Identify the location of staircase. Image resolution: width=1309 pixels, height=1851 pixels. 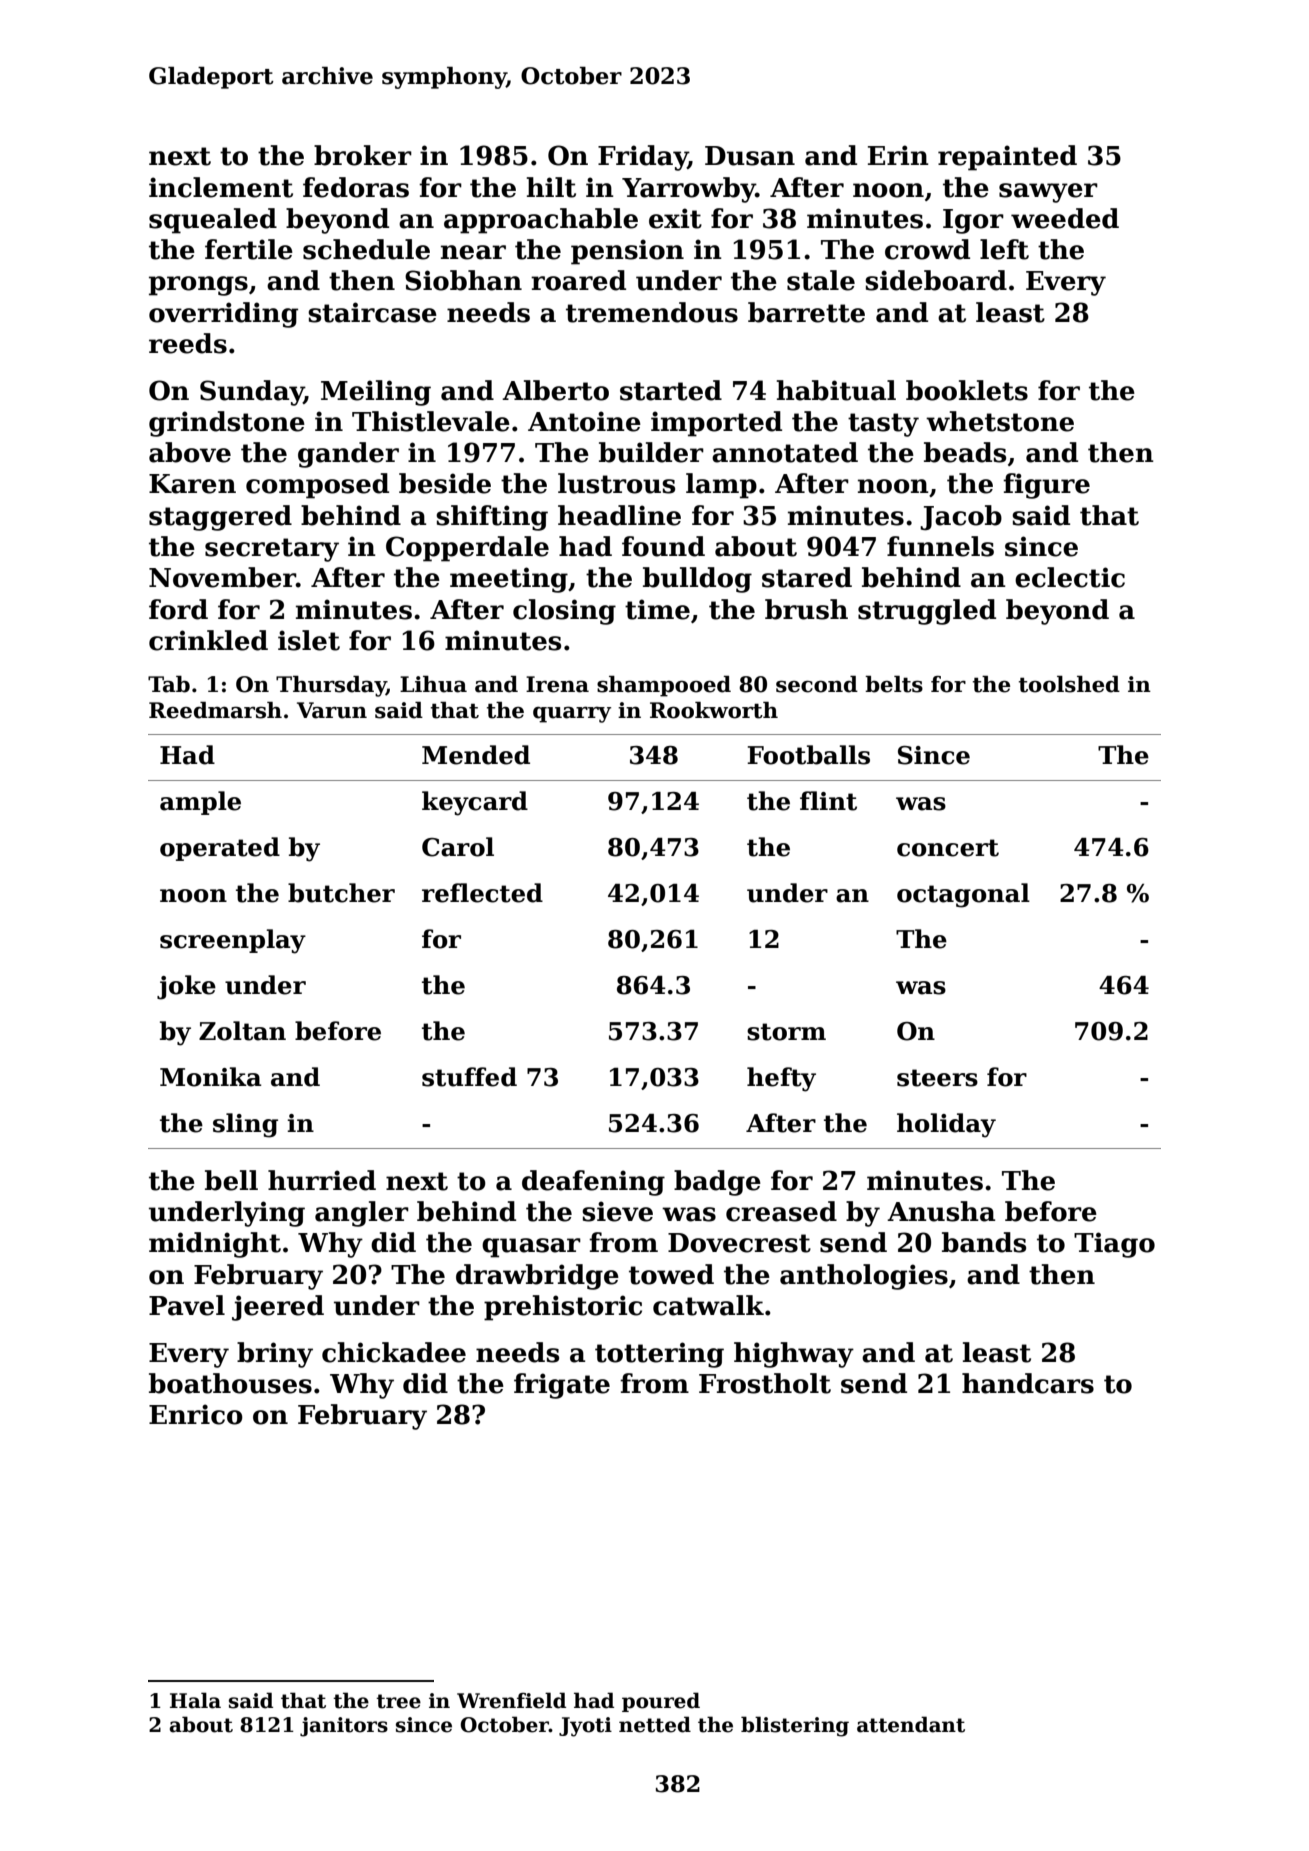
(372, 312).
